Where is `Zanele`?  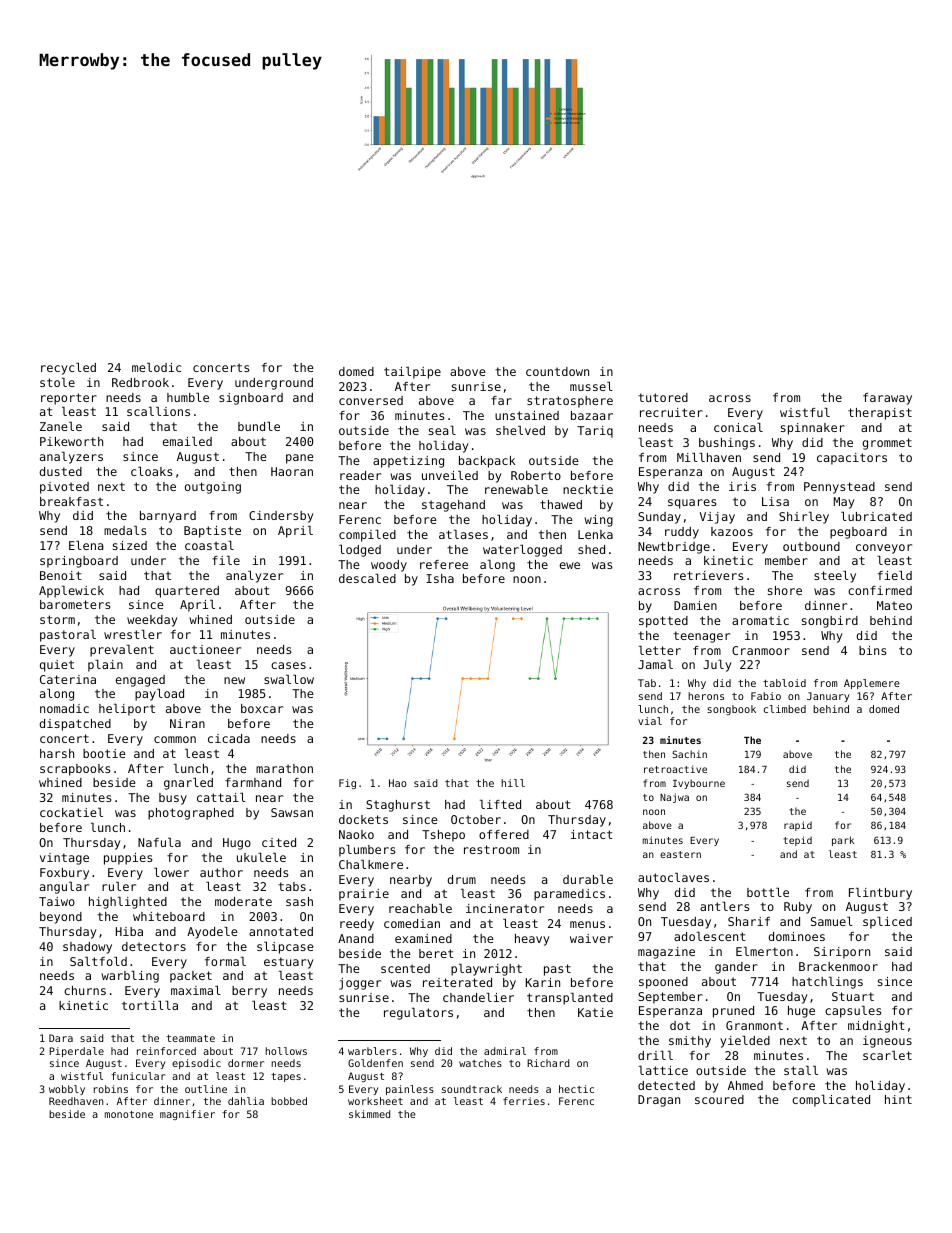 Zanele is located at coordinates (61, 426).
